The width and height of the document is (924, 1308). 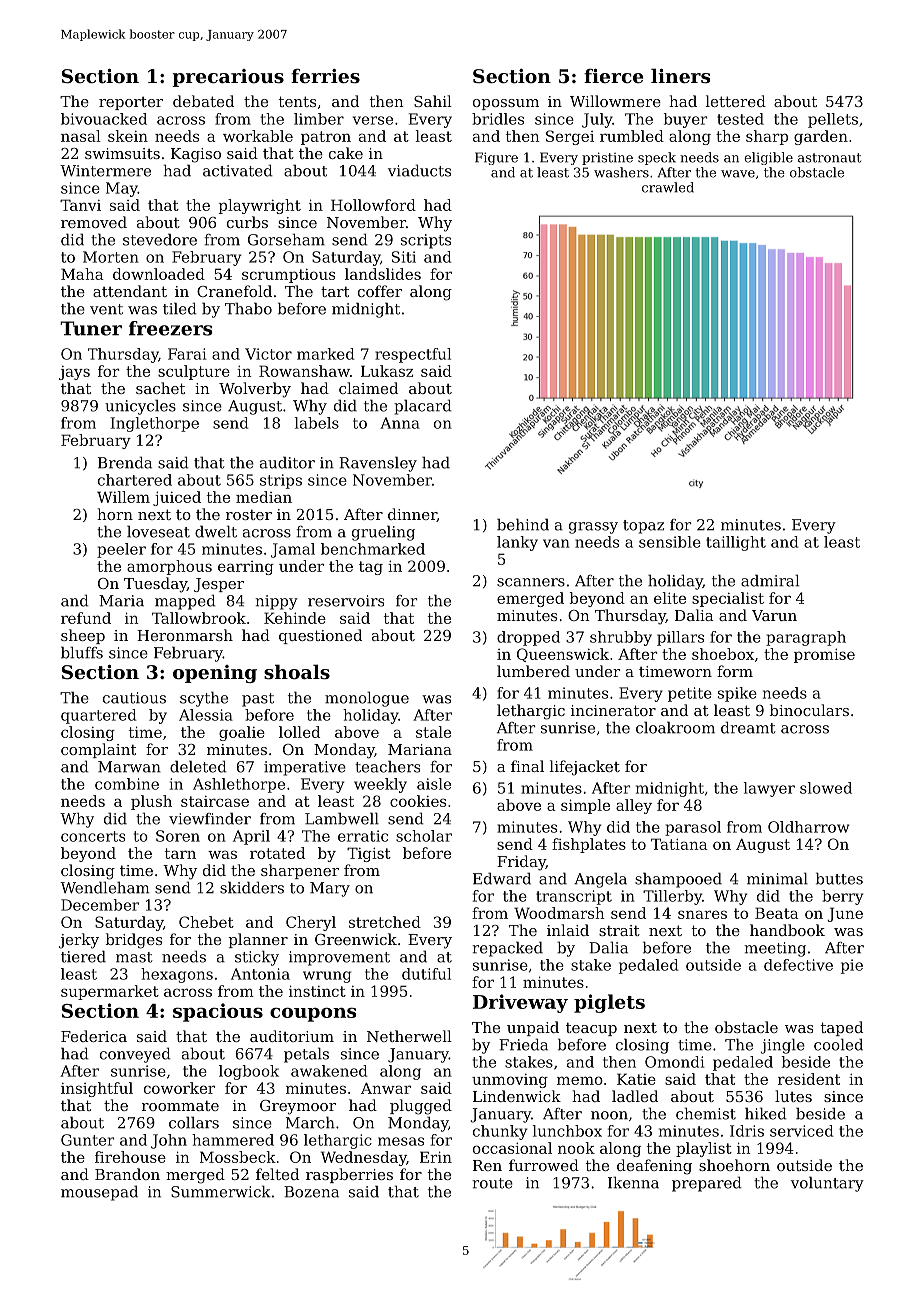 What do you see at coordinates (423, 407) in the document?
I see `placard` at bounding box center [423, 407].
